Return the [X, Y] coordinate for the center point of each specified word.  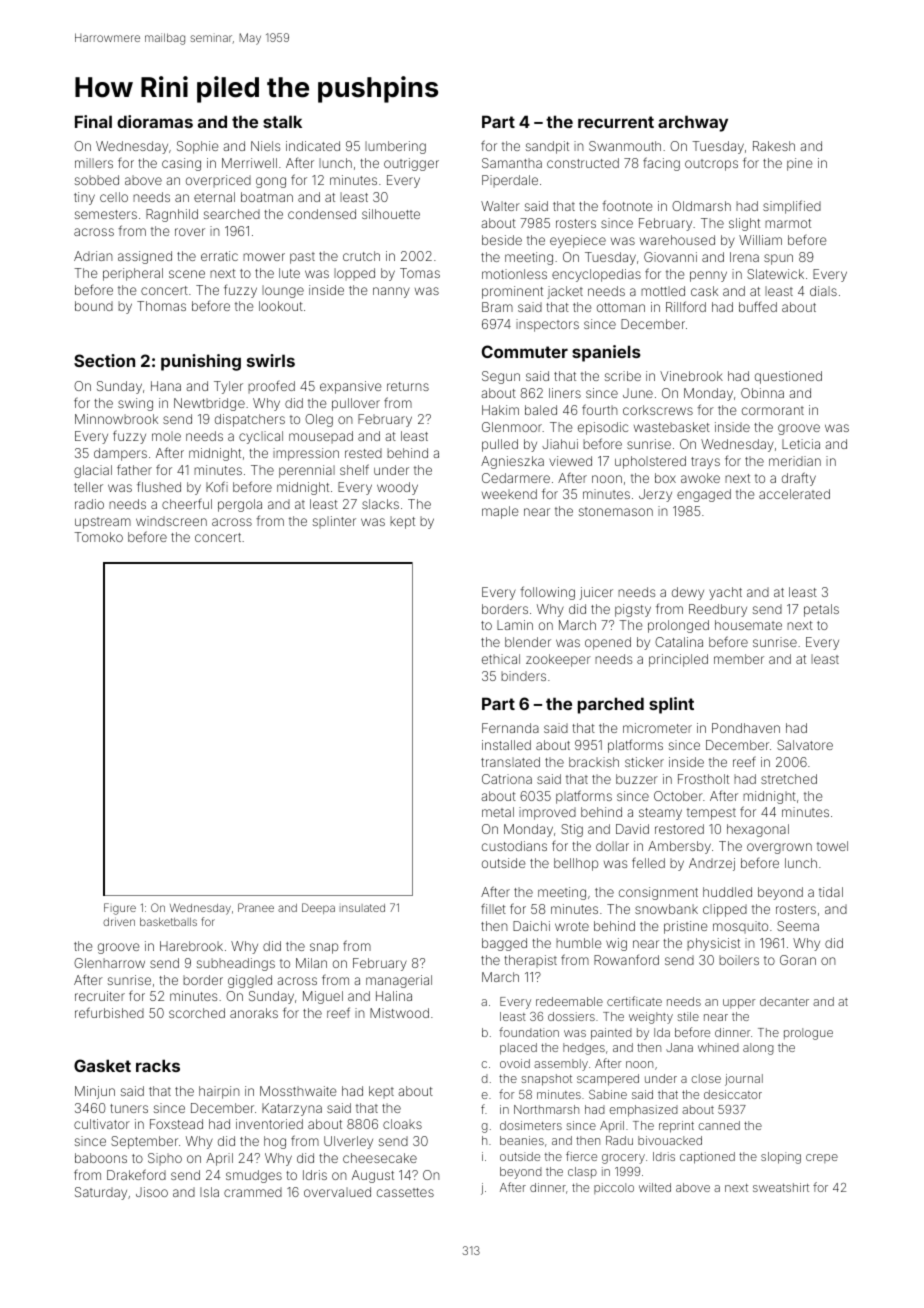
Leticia [801, 444]
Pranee [256, 907]
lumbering [395, 147]
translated [510, 762]
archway [693, 123]
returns [408, 386]
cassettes [405, 1192]
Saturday [101, 1193]
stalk [282, 121]
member [739, 659]
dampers [120, 454]
